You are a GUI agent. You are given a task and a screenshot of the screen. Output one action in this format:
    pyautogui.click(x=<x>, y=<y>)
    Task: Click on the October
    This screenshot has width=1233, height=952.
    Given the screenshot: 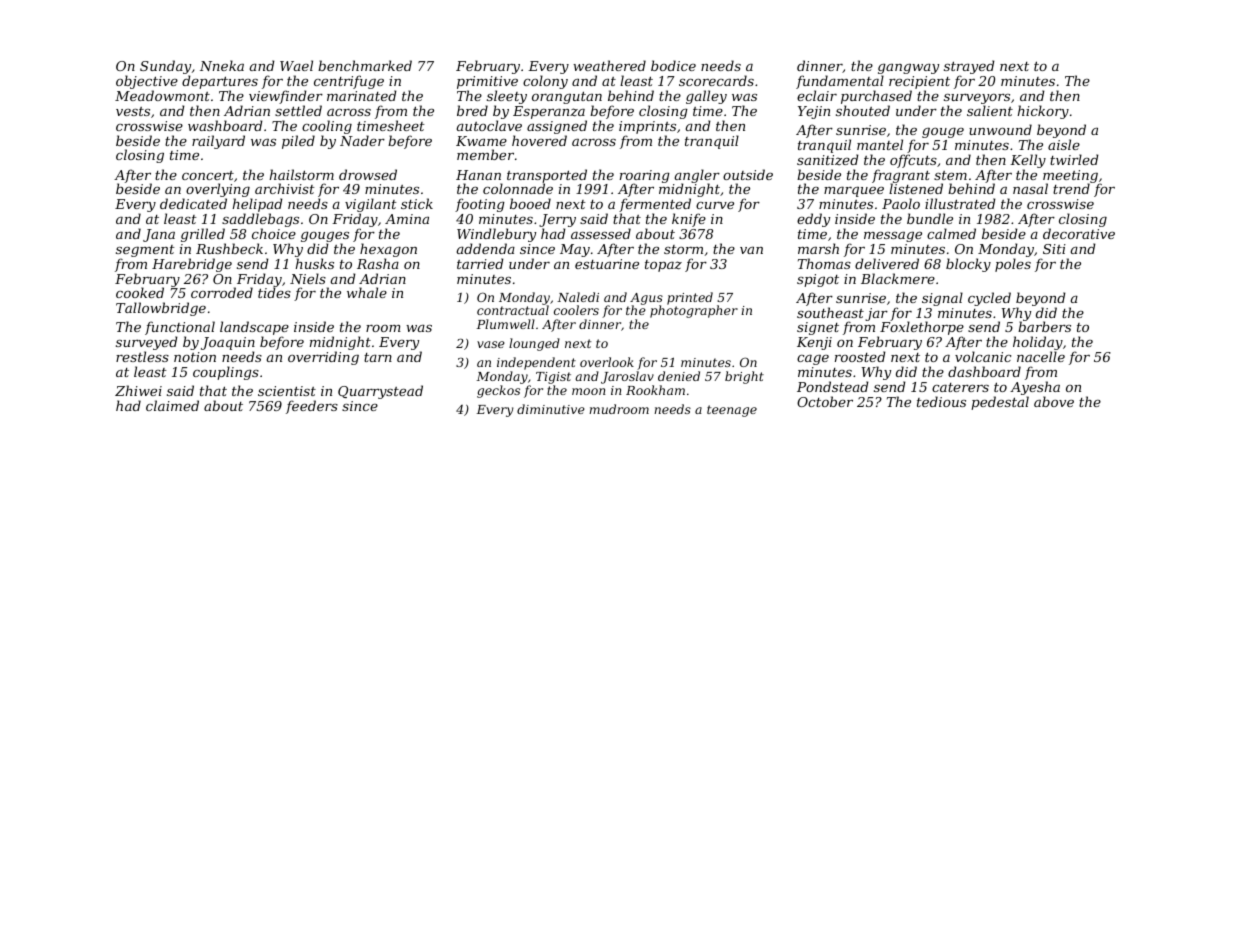 What is the action you would take?
    pyautogui.click(x=825, y=401)
